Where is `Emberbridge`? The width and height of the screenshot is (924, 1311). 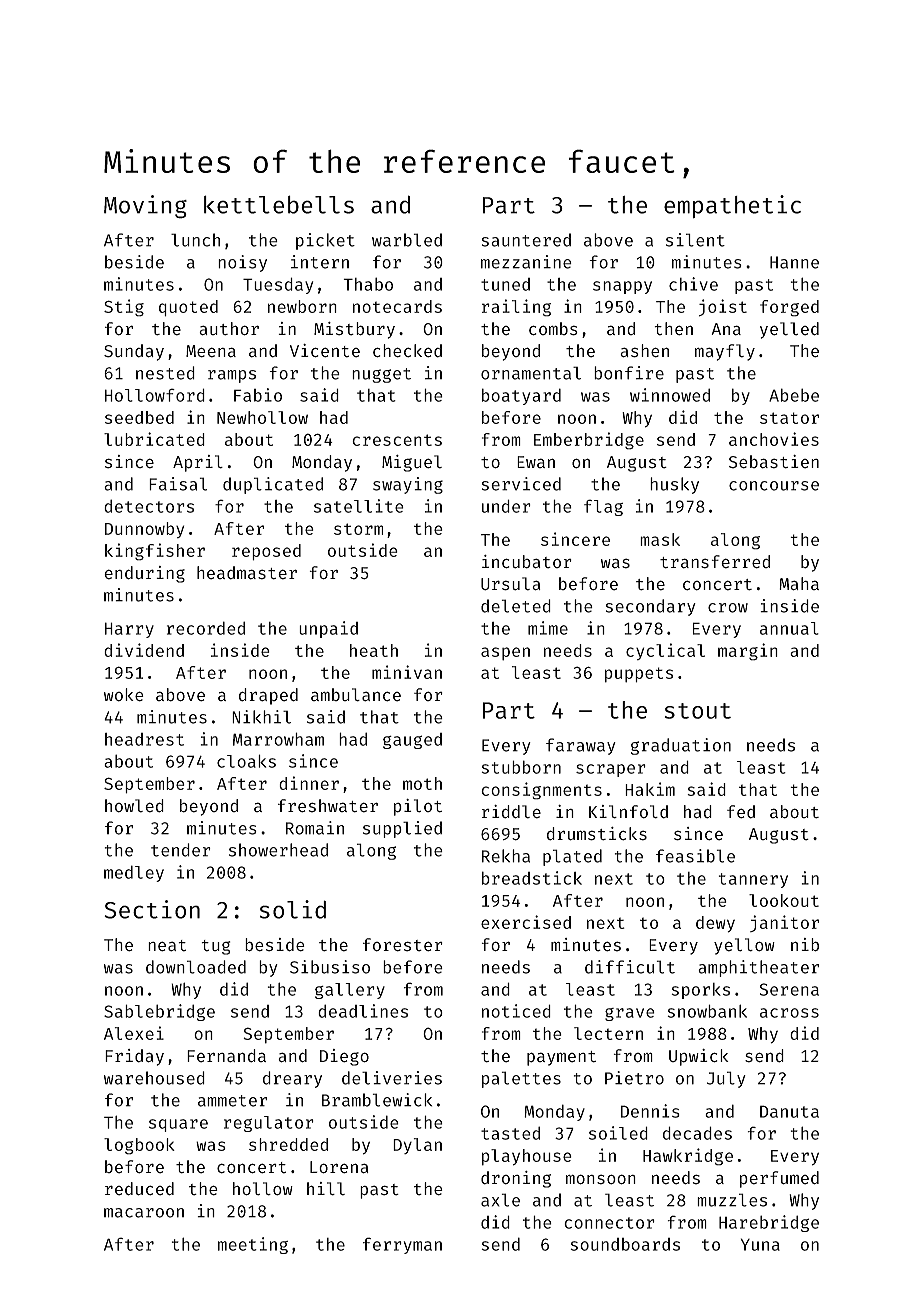
Emberbridge is located at coordinates (589, 441).
